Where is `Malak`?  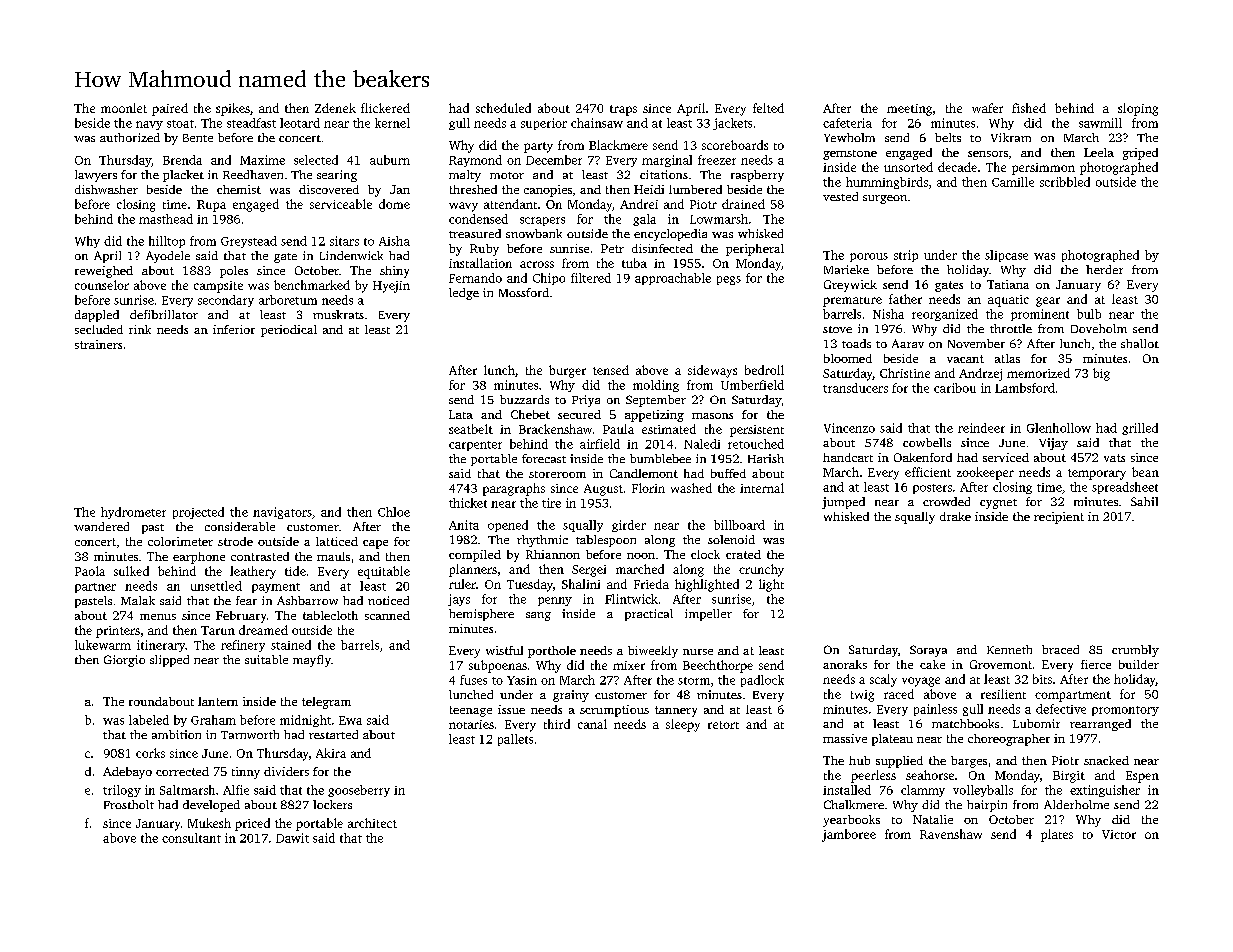
Malak is located at coordinates (138, 600).
